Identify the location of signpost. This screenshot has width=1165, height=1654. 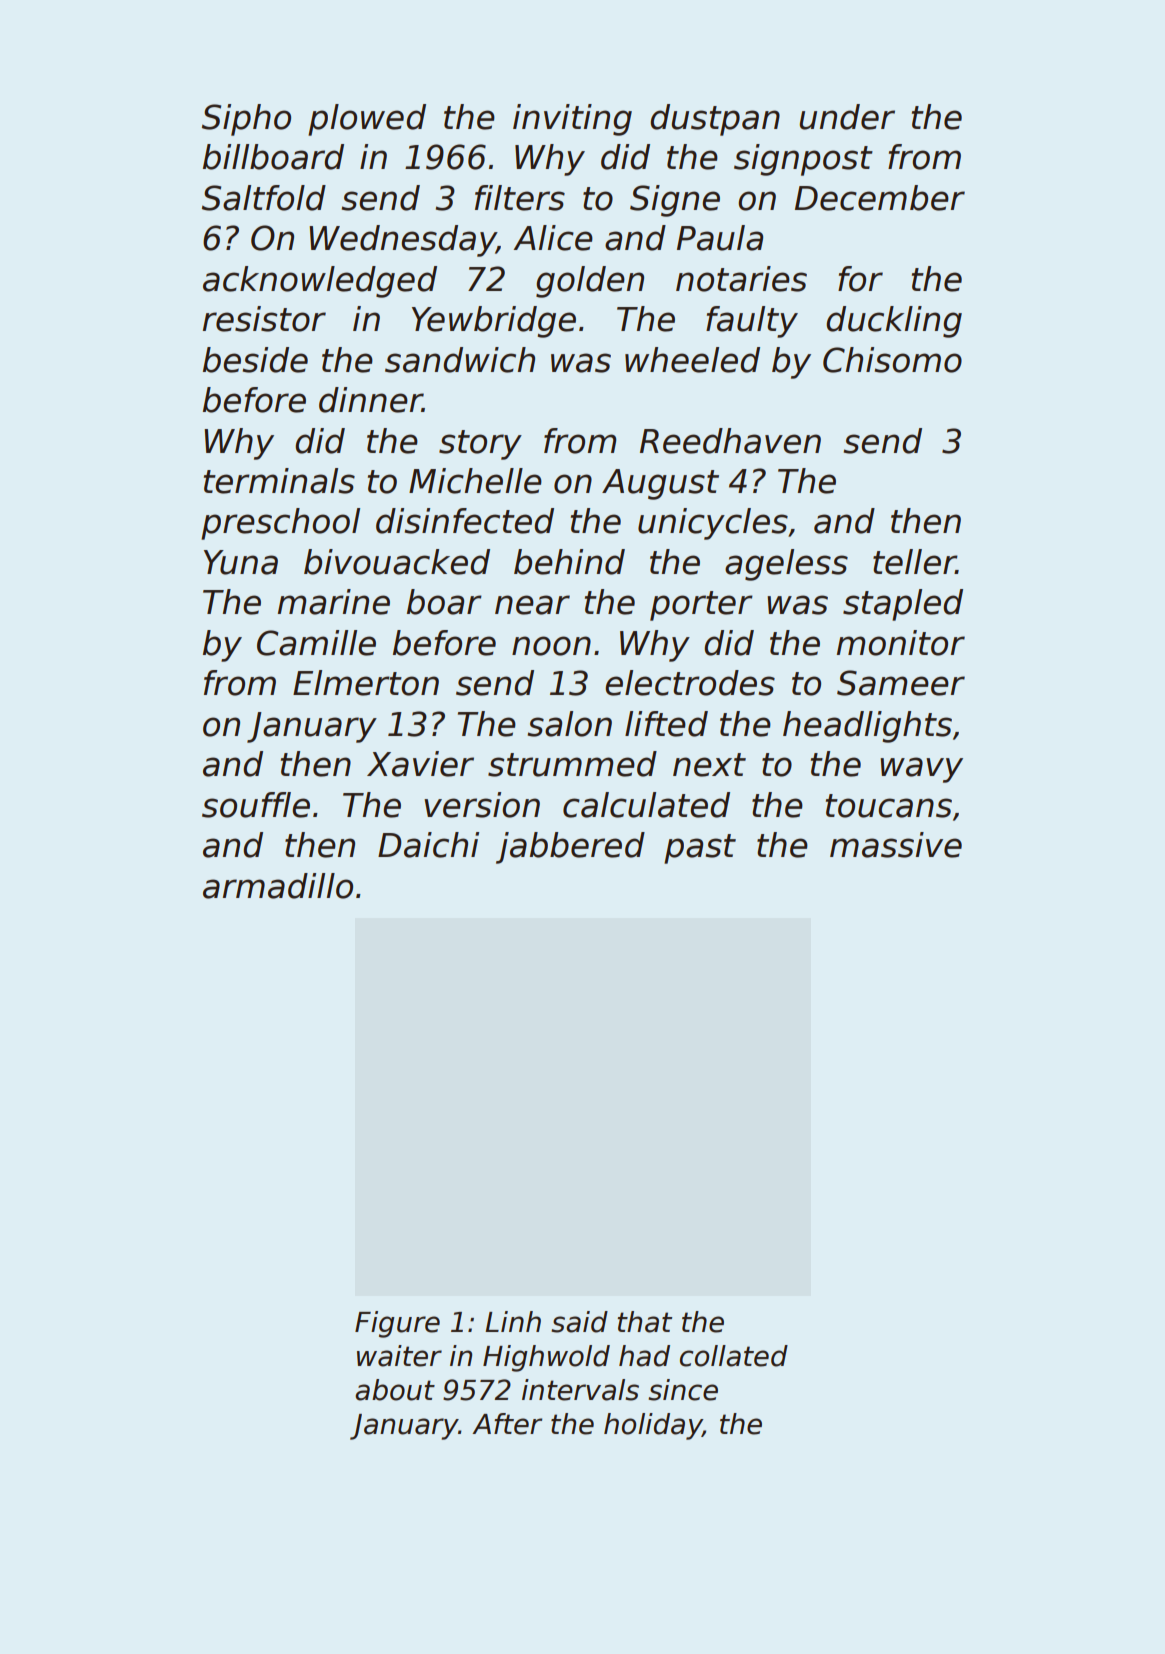
(803, 160).
